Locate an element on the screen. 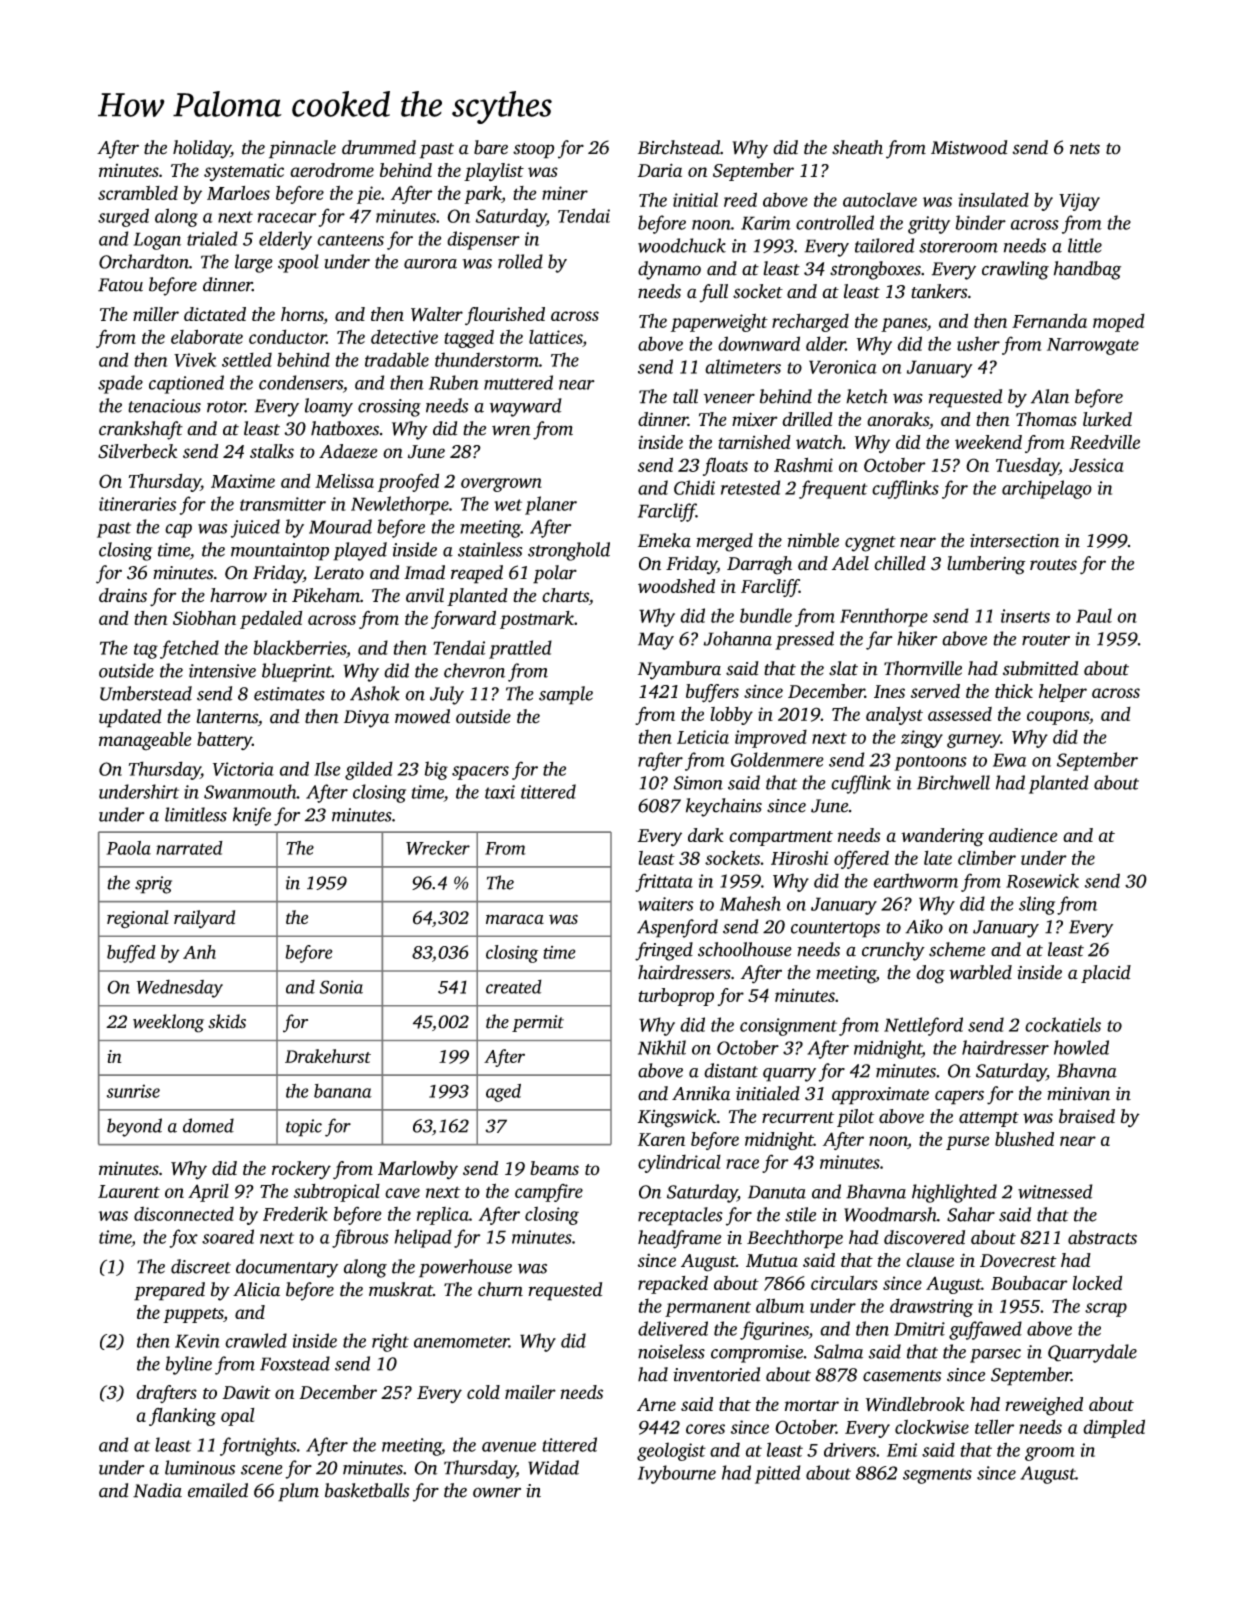 The width and height of the screenshot is (1249, 1617). Victoria is located at coordinates (243, 769).
